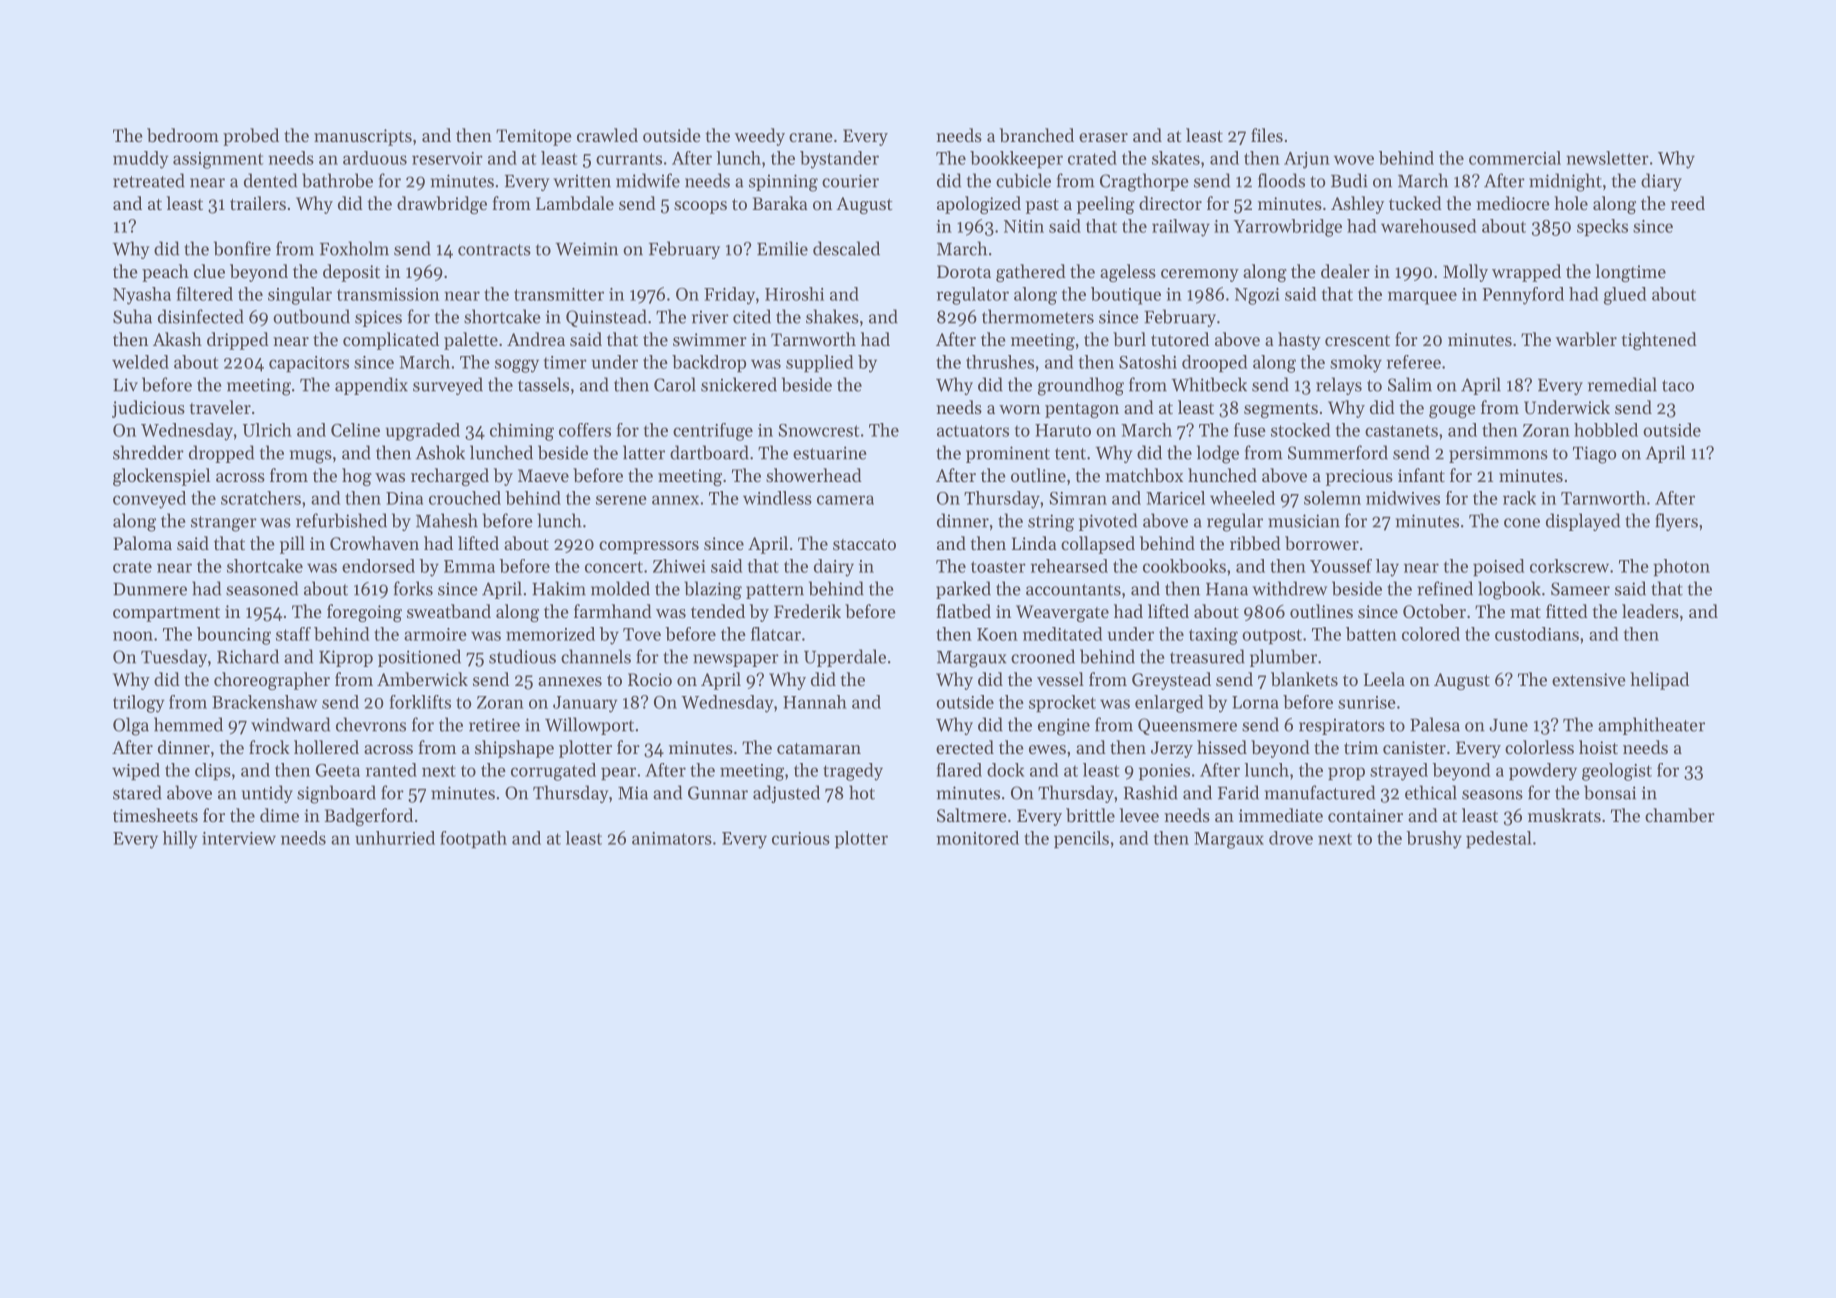 Image resolution: width=1836 pixels, height=1298 pixels. I want to click on longtime, so click(1630, 273).
